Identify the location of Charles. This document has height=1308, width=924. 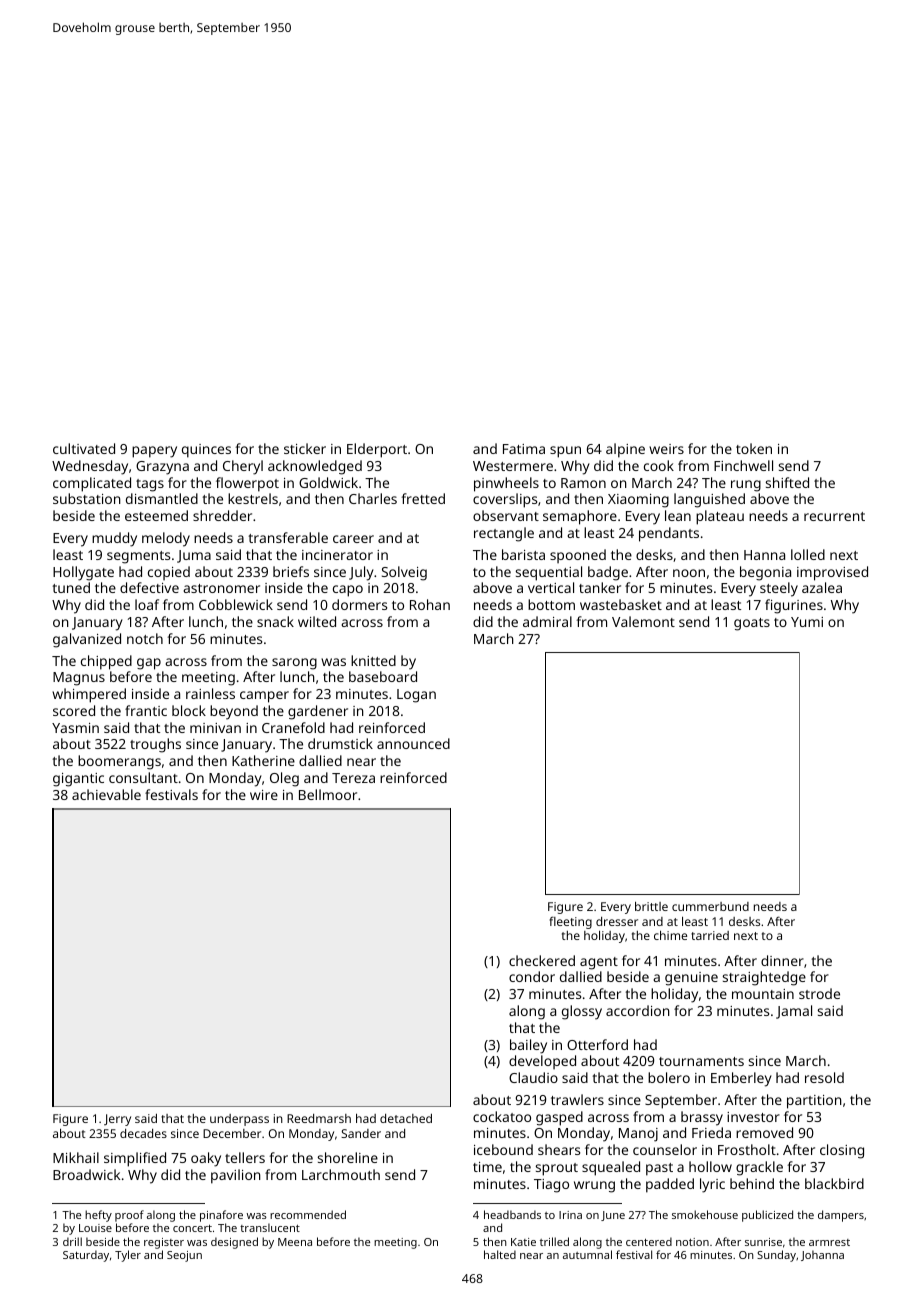
(373, 498).
